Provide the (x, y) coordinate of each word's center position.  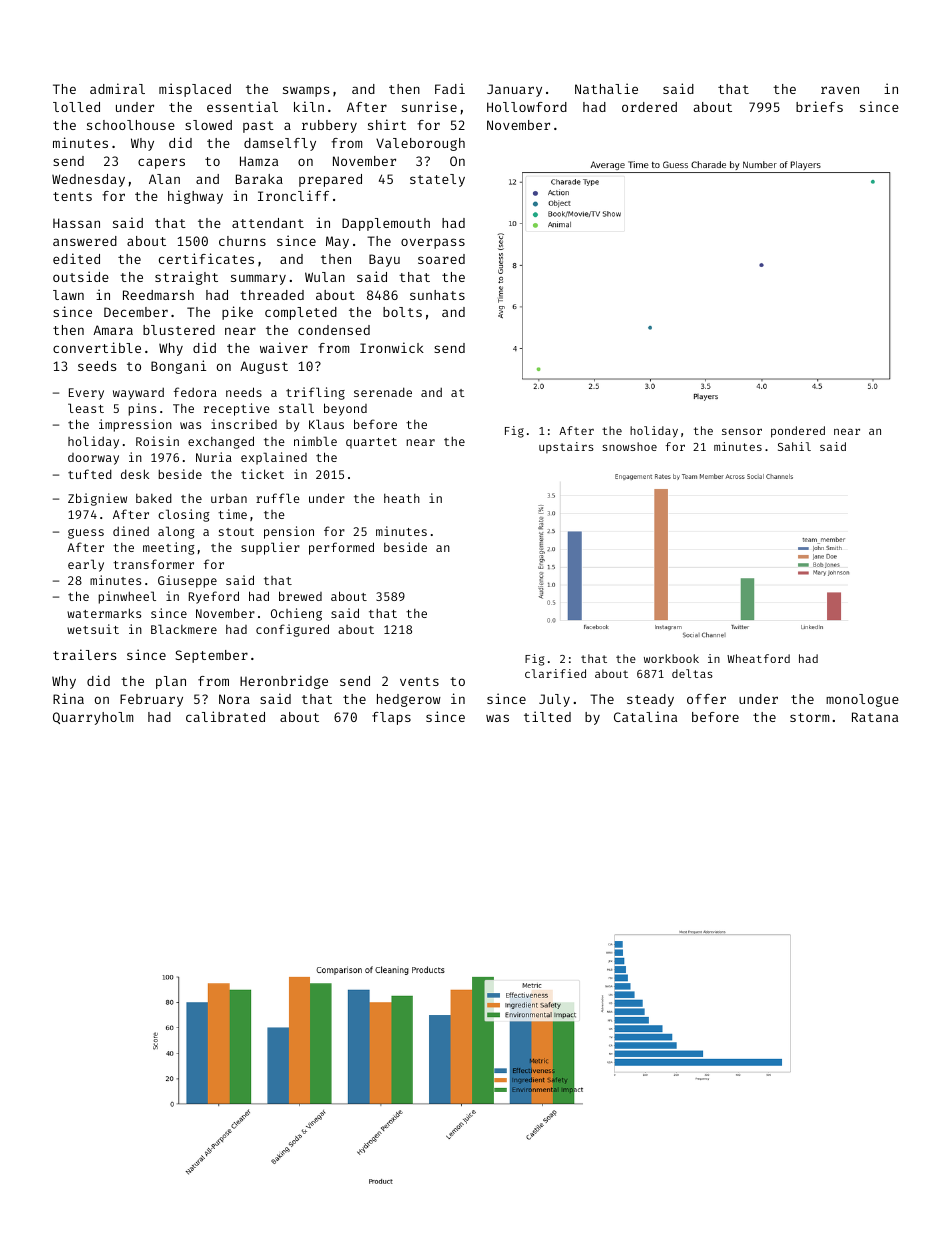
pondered (798, 432)
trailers (84, 654)
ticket (262, 474)
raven (840, 90)
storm (809, 717)
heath (402, 498)
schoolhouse (131, 125)
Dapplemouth (386, 224)
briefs (819, 106)
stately (437, 180)
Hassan (76, 223)
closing (183, 515)
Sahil (794, 446)
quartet (371, 443)
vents (419, 681)
